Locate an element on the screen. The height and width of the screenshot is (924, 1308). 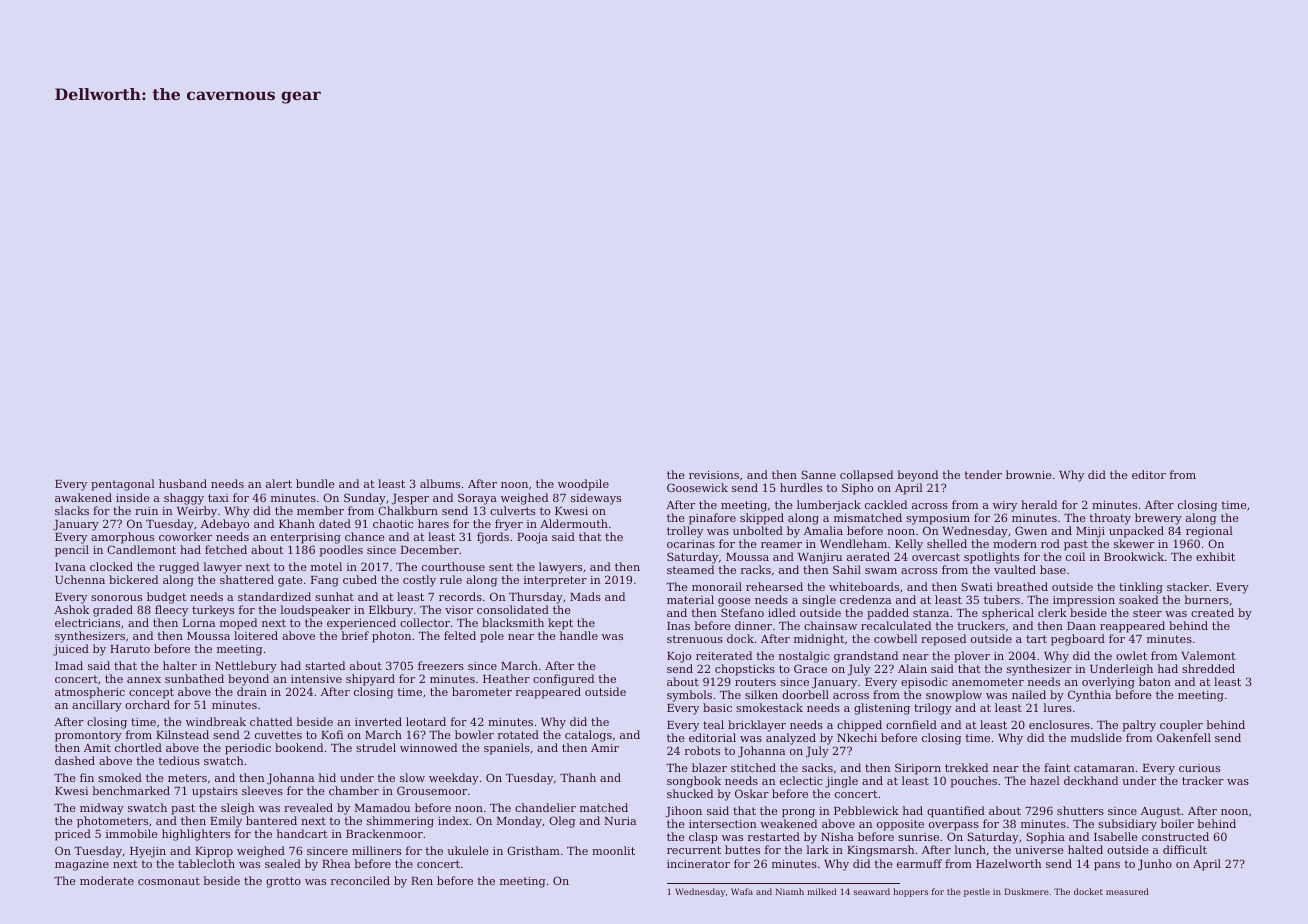
lark is located at coordinates (817, 849).
